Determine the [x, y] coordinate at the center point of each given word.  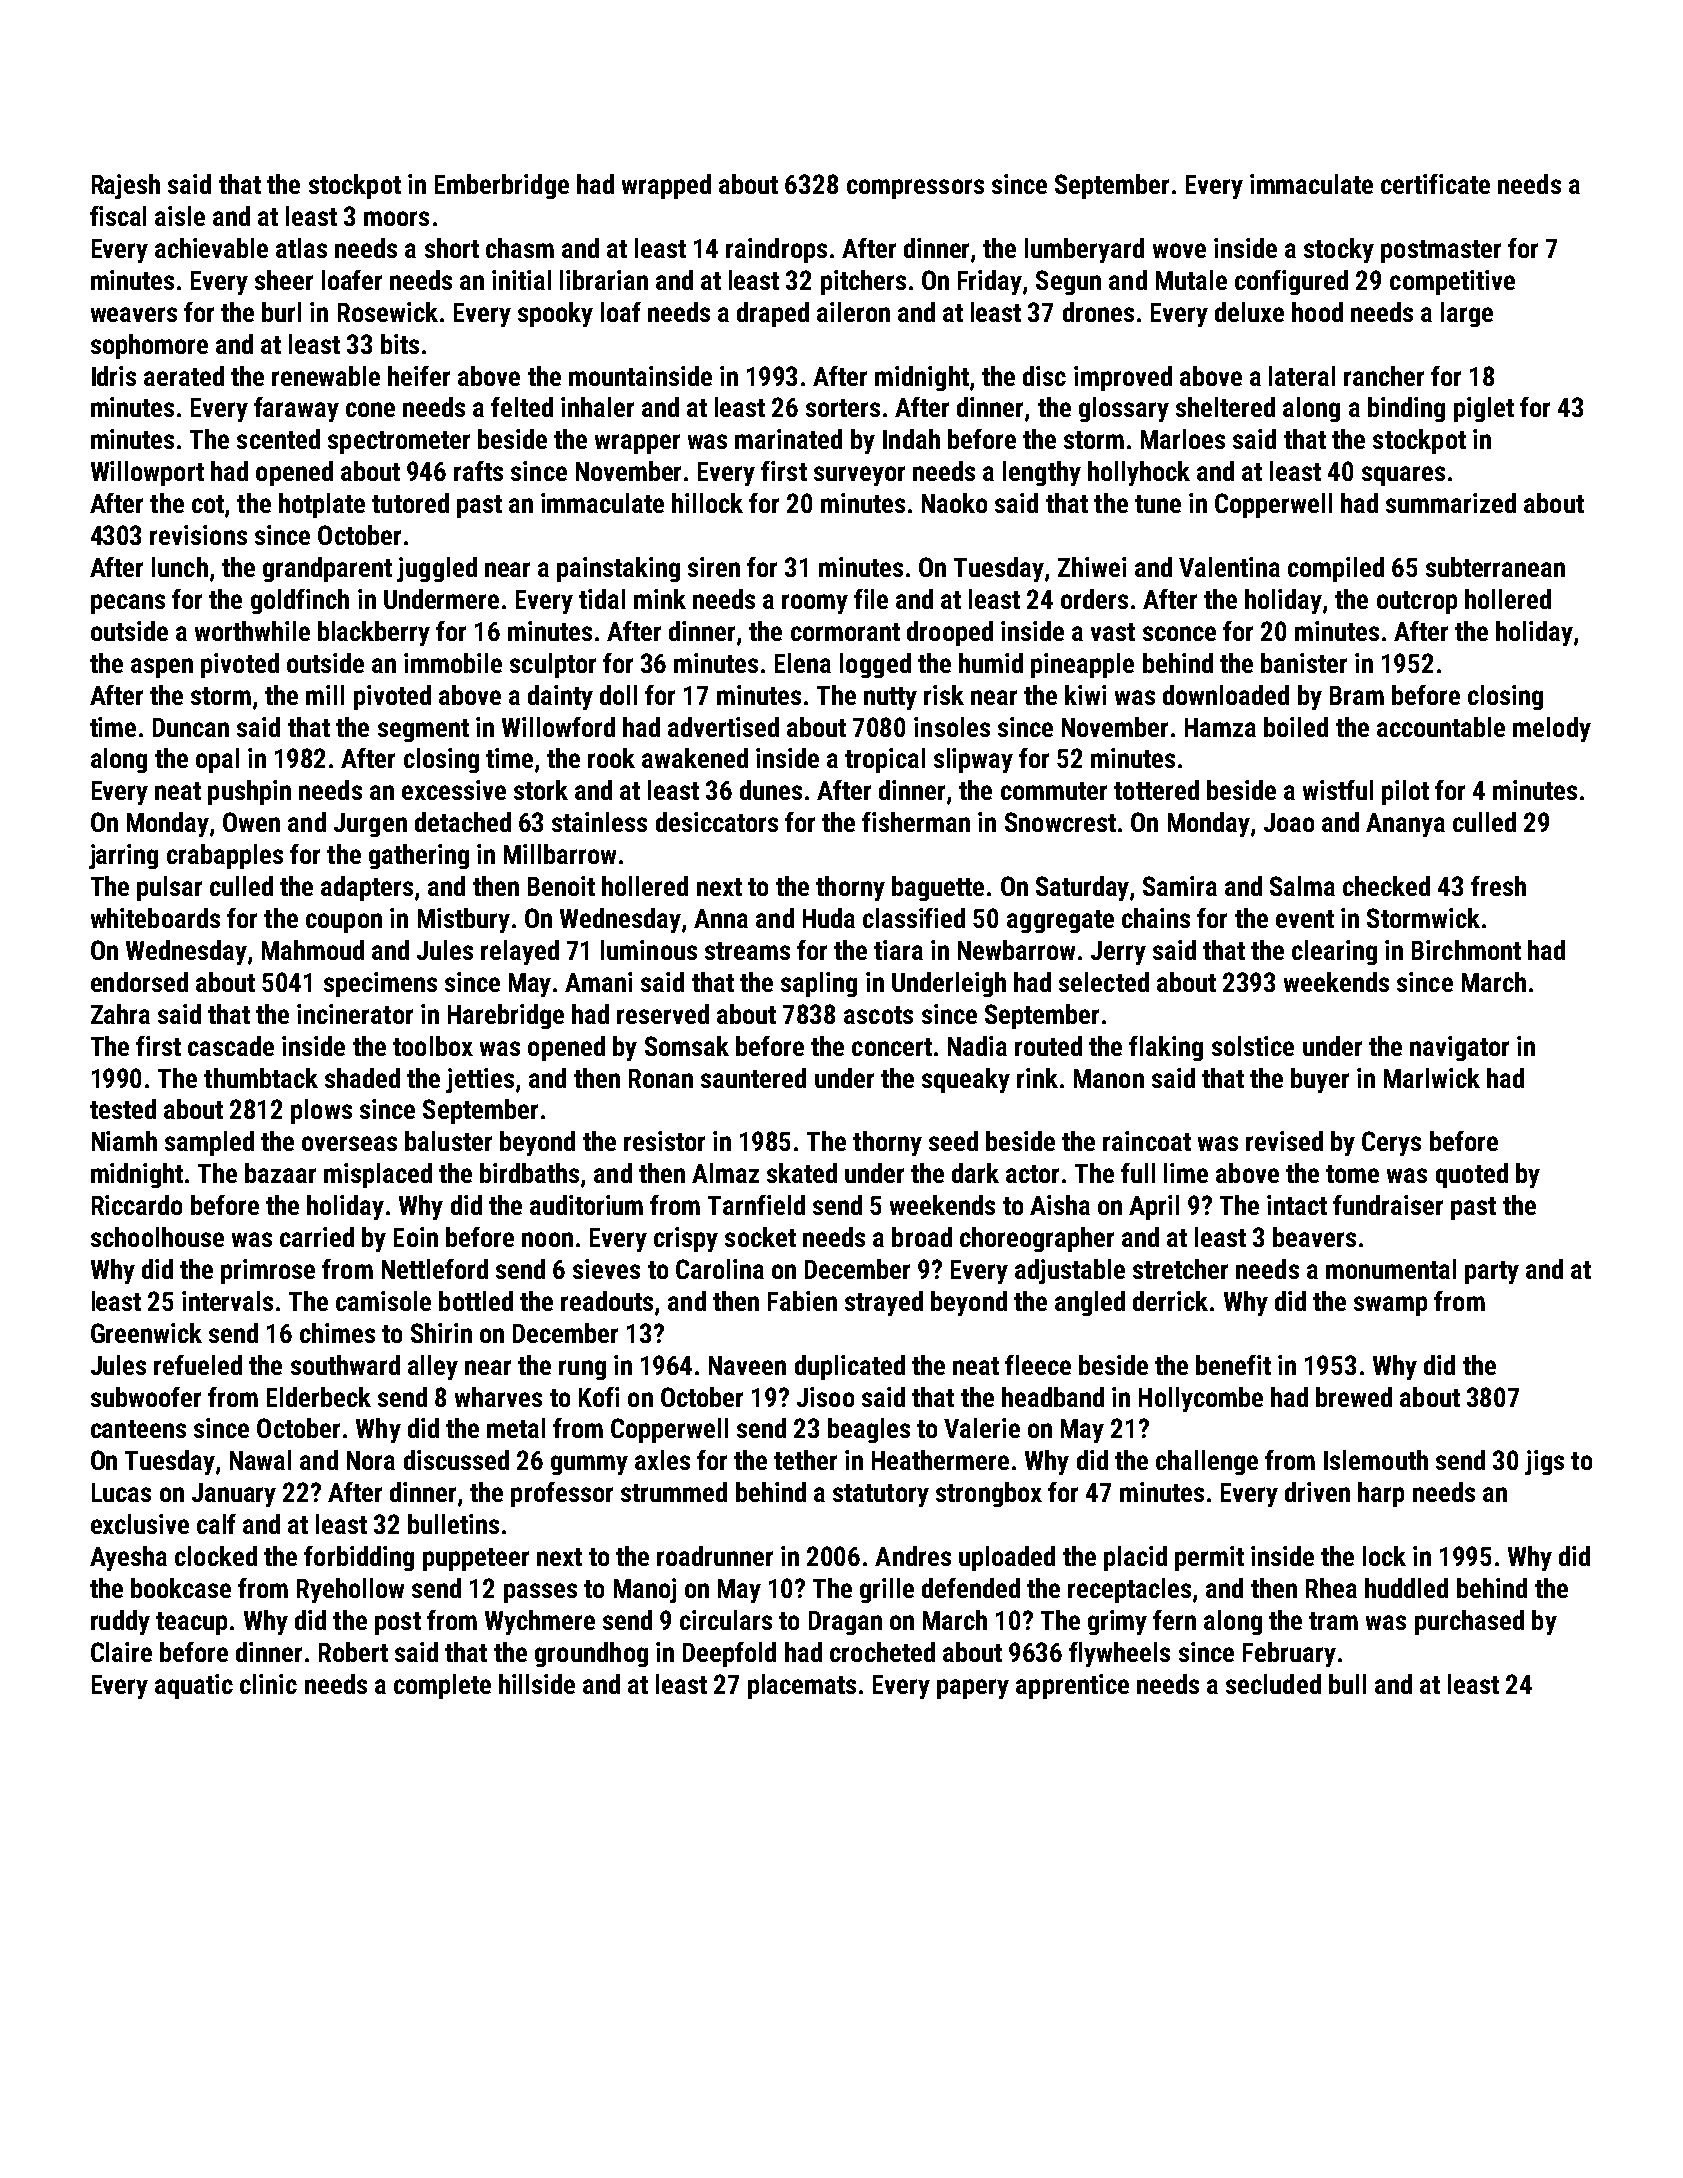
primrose [268, 1271]
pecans [128, 604]
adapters [367, 888]
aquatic [194, 1686]
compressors [915, 189]
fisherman [916, 822]
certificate [1435, 184]
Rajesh [126, 186]
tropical [885, 760]
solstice [1253, 1046]
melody [1552, 729]
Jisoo [825, 1397]
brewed [1354, 1397]
